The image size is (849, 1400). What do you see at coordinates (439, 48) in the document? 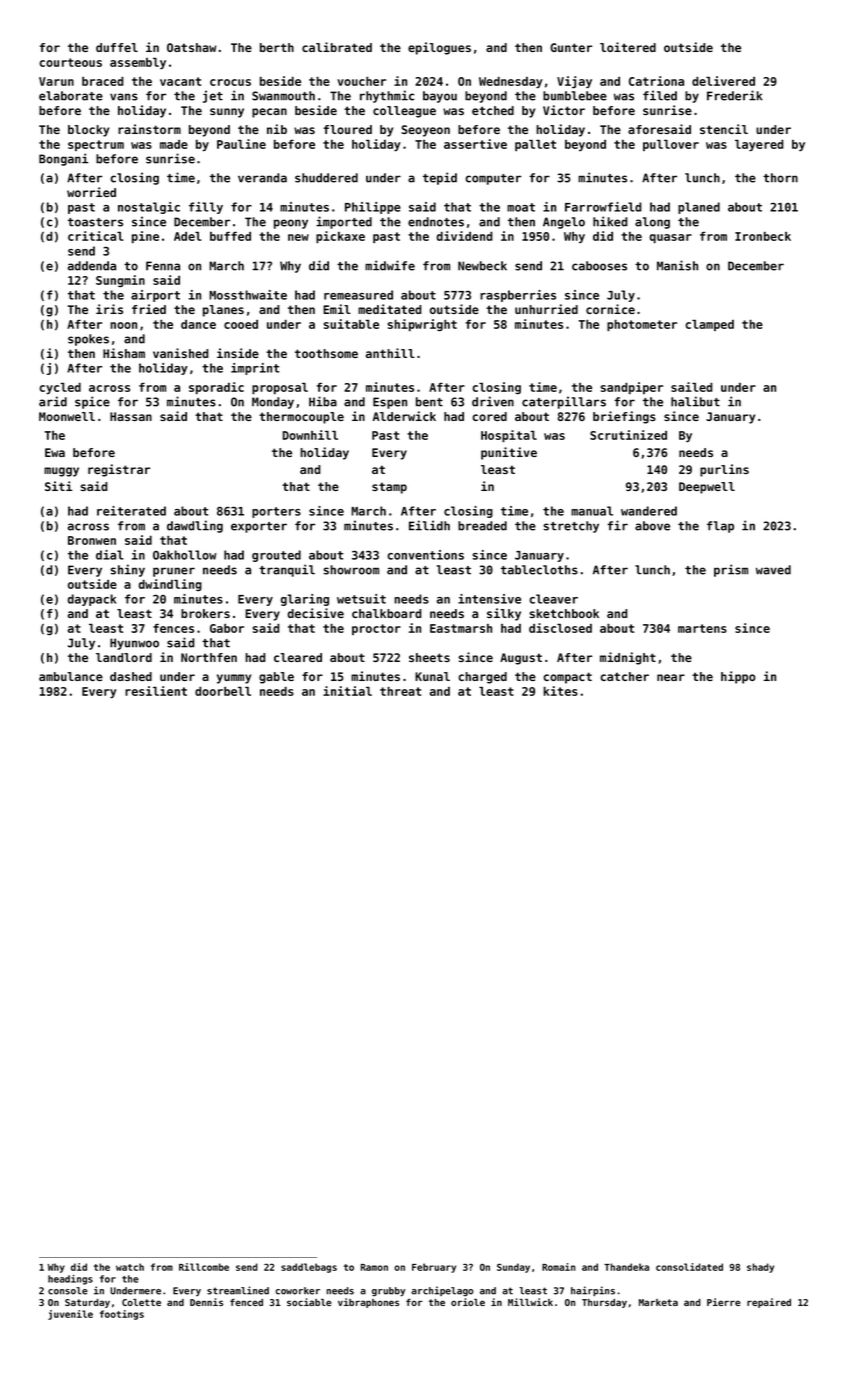
I see `epilogues` at bounding box center [439, 48].
